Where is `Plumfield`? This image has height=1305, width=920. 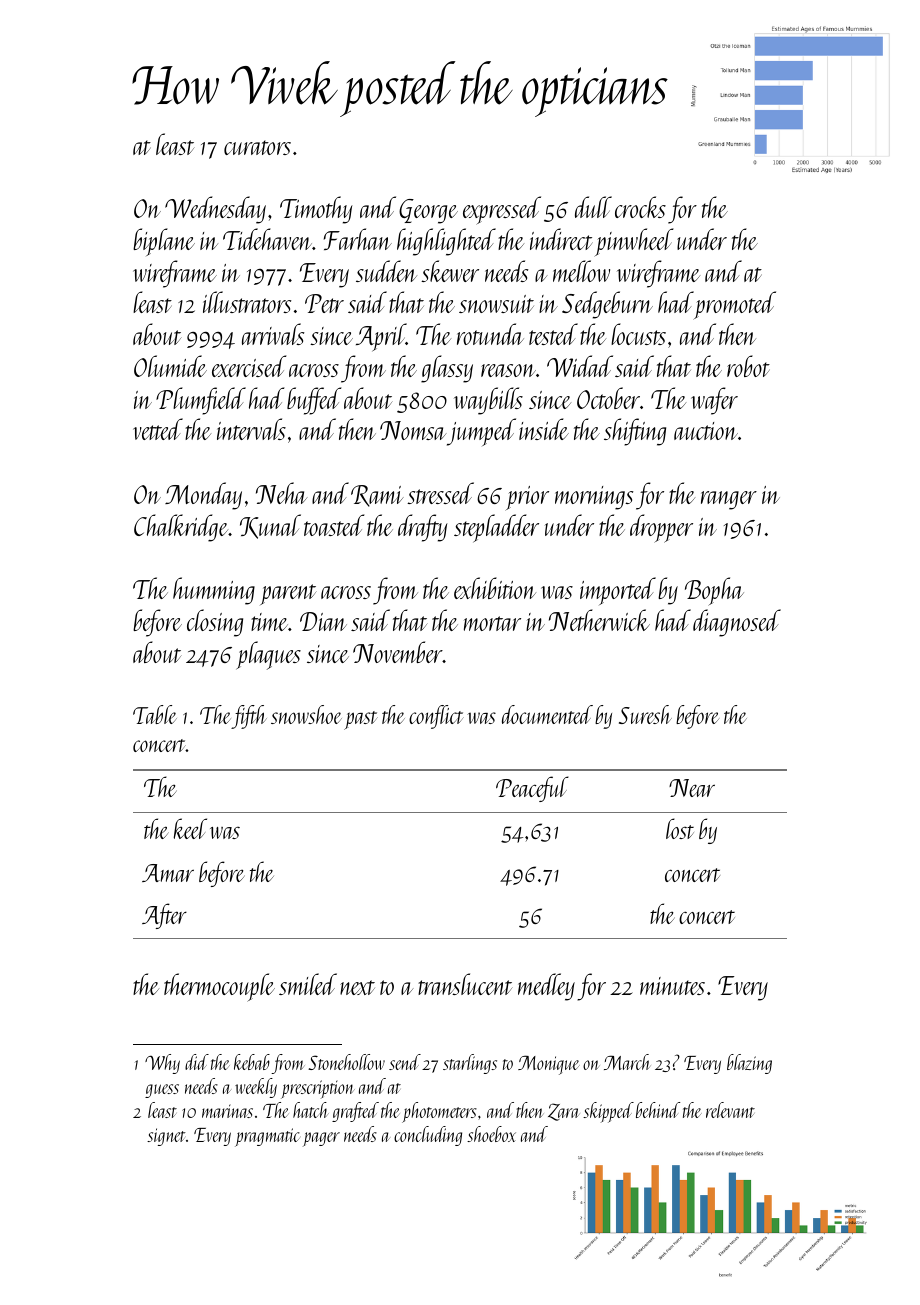
Plumfield is located at coordinates (201, 401).
